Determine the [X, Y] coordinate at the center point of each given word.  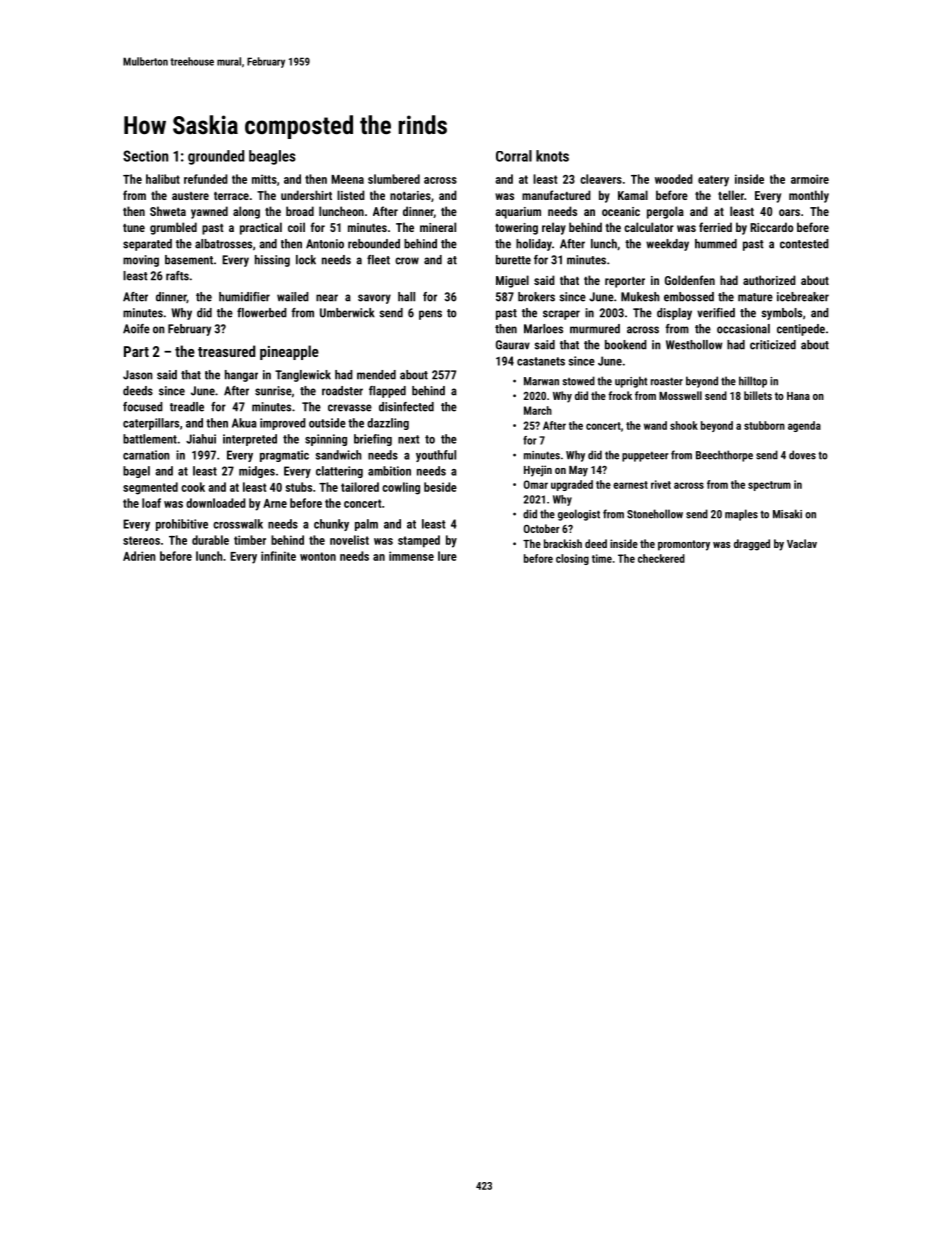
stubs [299, 487]
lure [447, 556]
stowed [579, 381]
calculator [649, 227]
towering [516, 229]
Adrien [139, 556]
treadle [187, 407]
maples [741, 515]
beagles [272, 157]
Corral [514, 156]
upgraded [572, 485]
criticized [773, 345]
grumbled [173, 228]
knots [552, 156]
